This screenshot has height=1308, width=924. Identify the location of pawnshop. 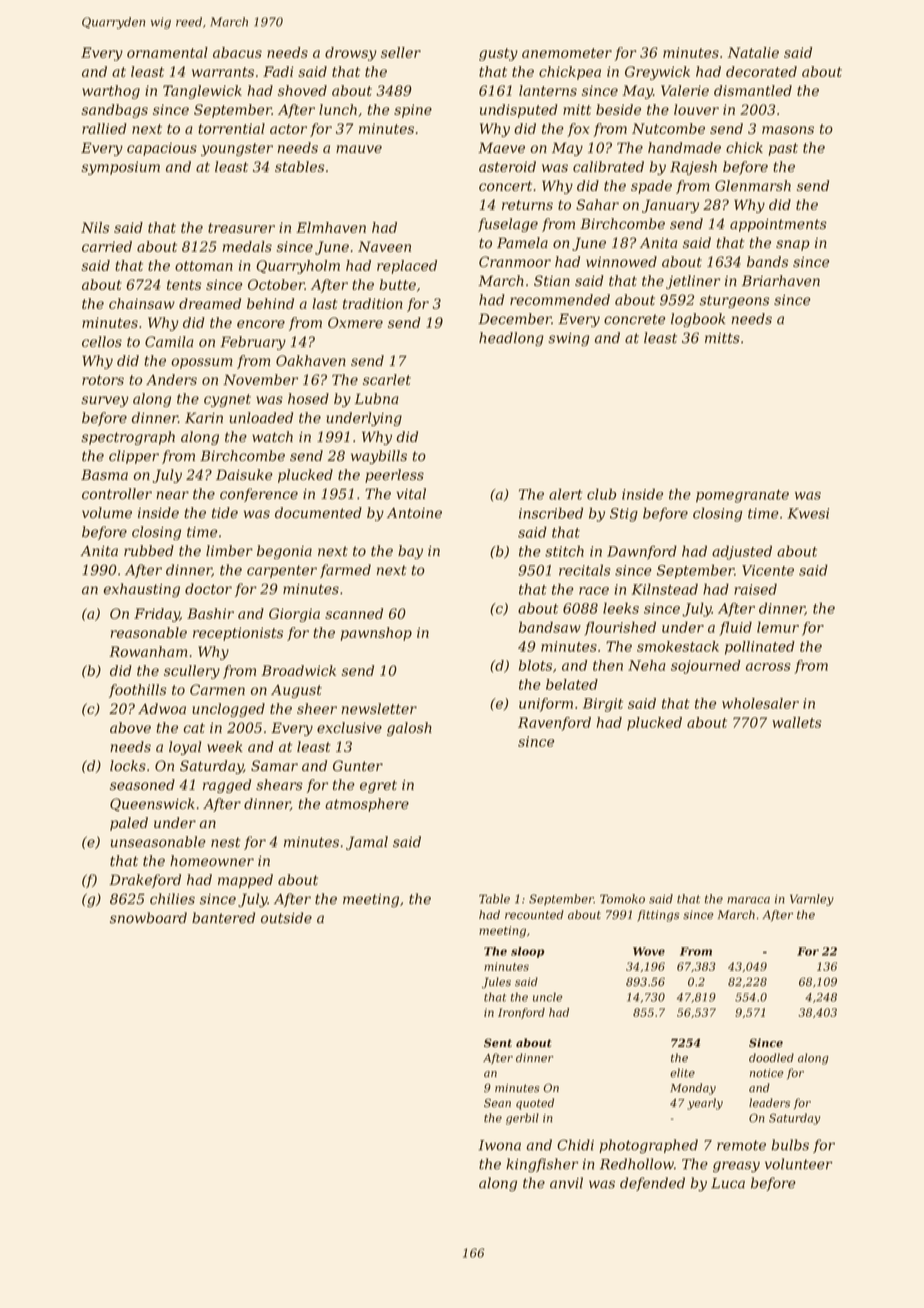
(376, 634).
